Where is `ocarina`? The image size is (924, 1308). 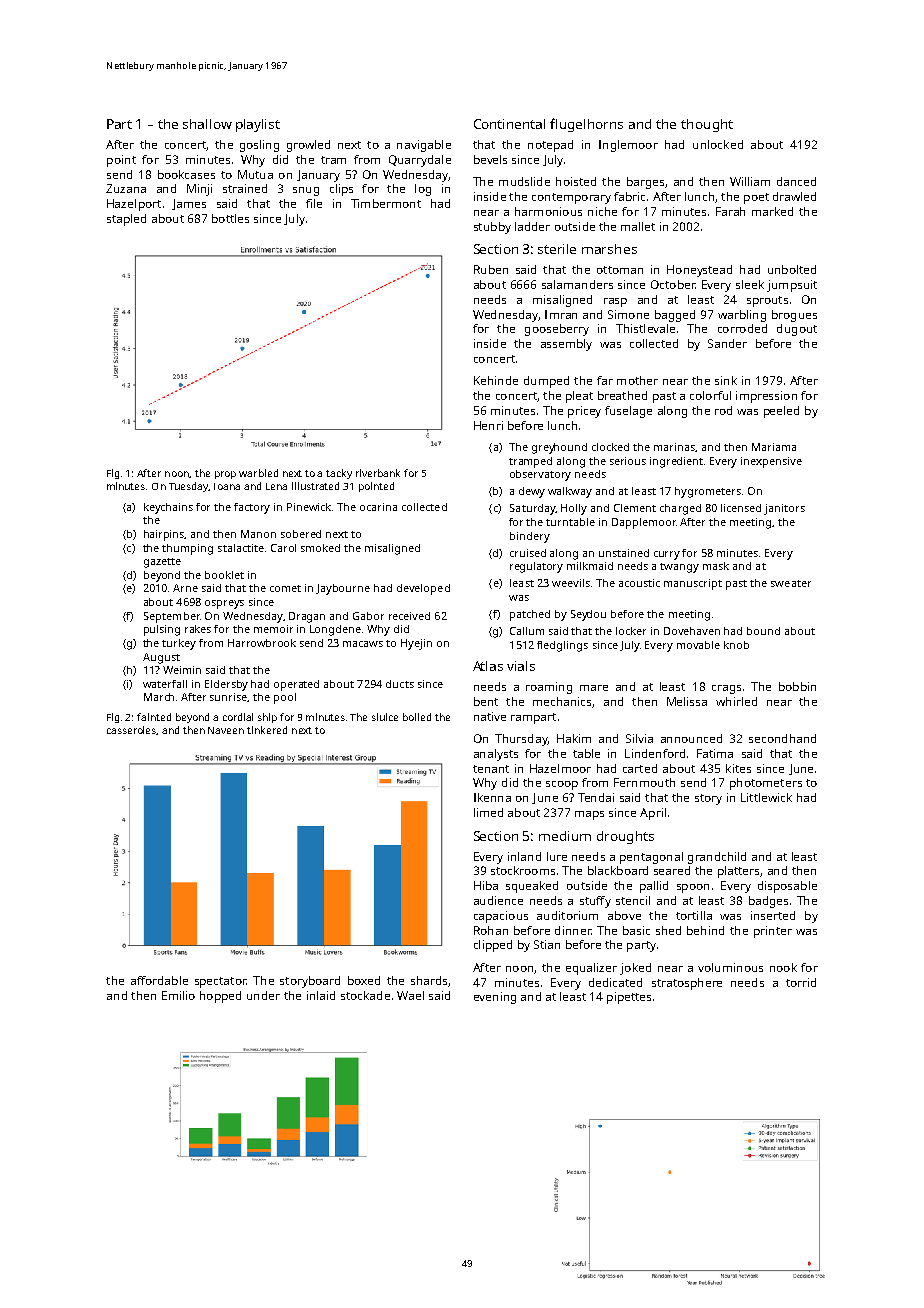 ocarina is located at coordinates (378, 507).
